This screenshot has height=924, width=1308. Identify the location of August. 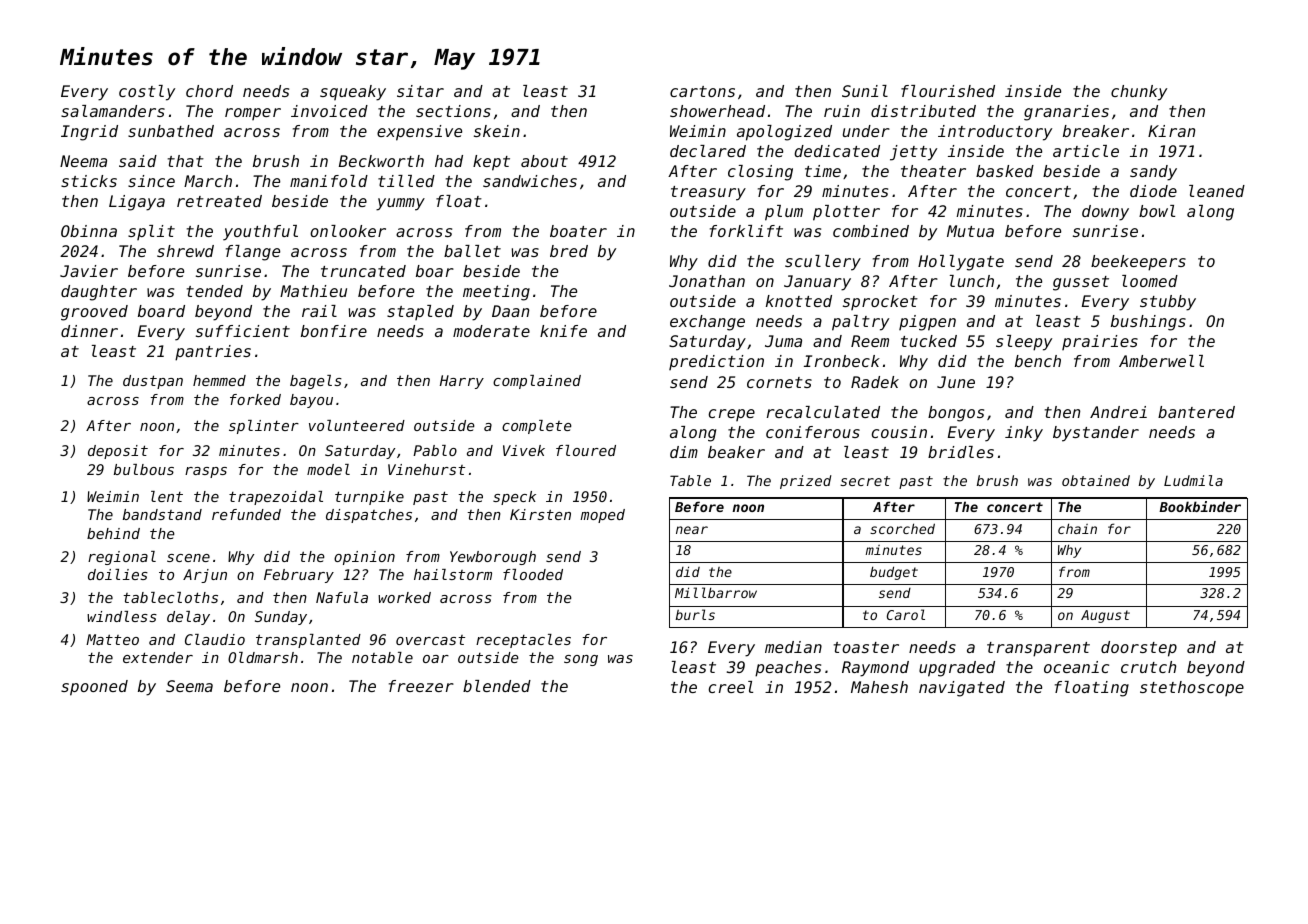
(1105, 616).
